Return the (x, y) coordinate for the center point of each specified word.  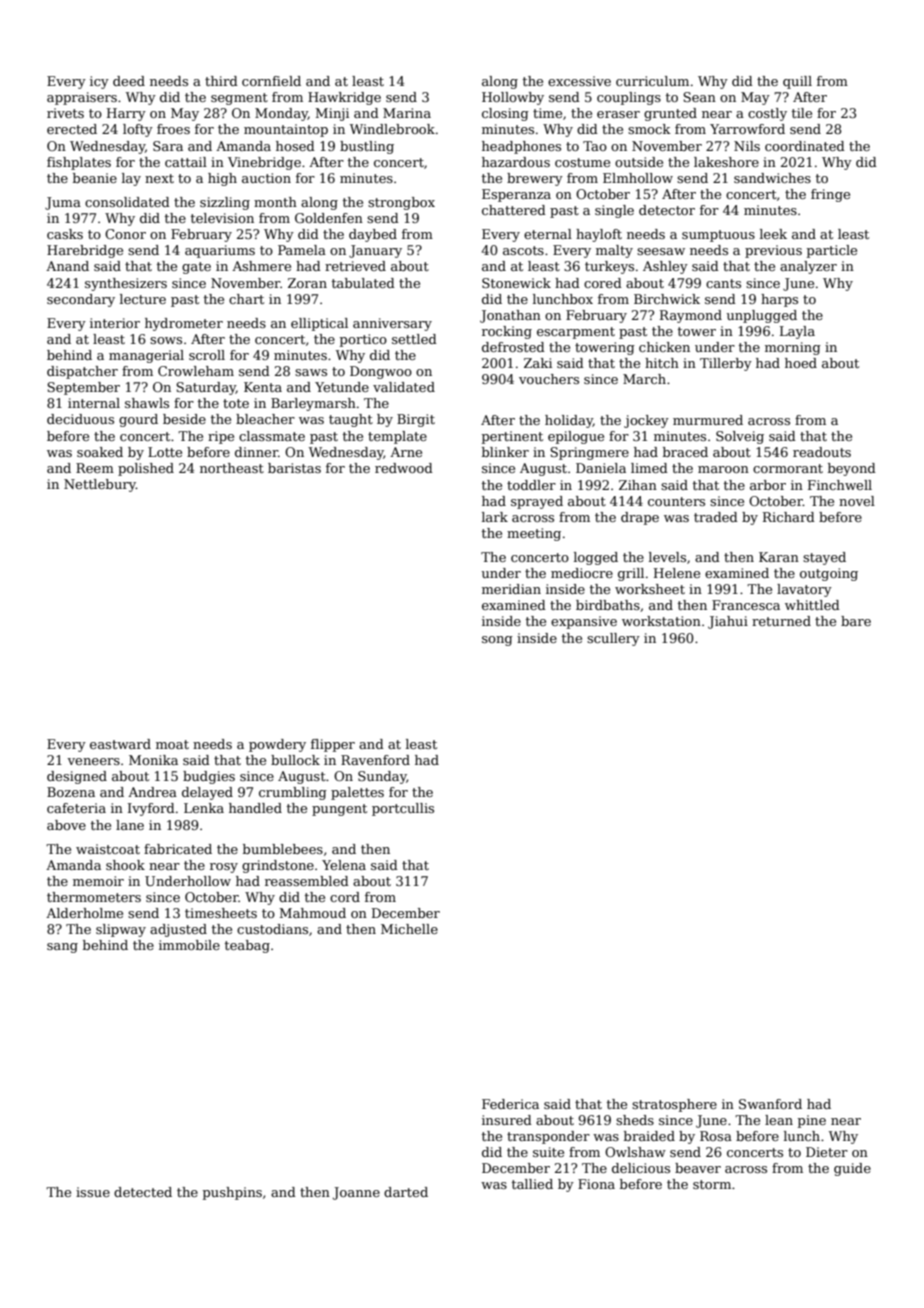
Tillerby (726, 364)
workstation (661, 621)
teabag (247, 946)
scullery (613, 639)
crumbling (293, 793)
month (275, 202)
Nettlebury (100, 485)
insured (507, 1120)
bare (856, 621)
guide (852, 1169)
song (497, 641)
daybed (373, 235)
